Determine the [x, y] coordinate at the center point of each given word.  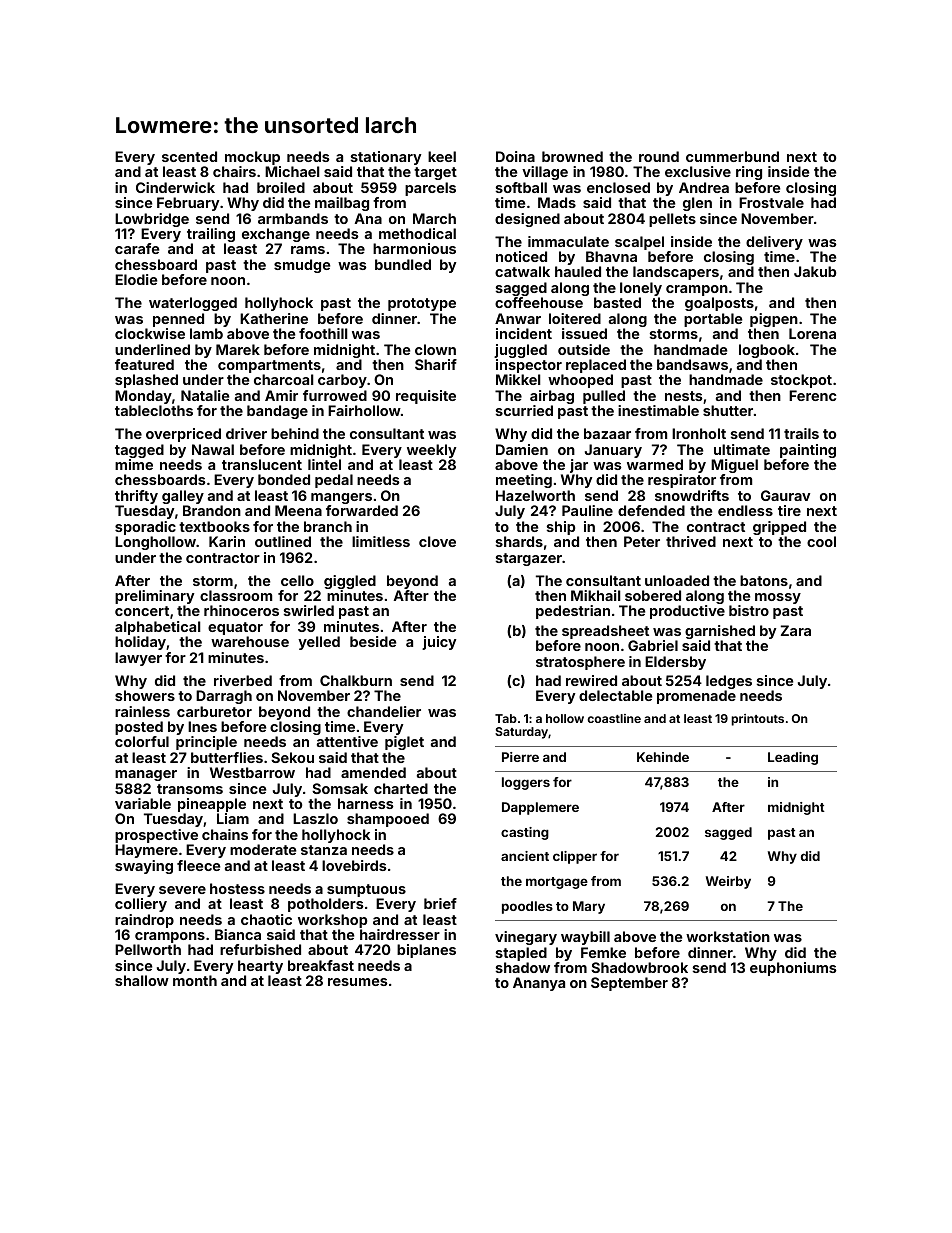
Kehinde [663, 757]
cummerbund [732, 156]
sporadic [145, 528]
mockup [252, 158]
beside [373, 641]
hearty [260, 967]
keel [442, 156]
